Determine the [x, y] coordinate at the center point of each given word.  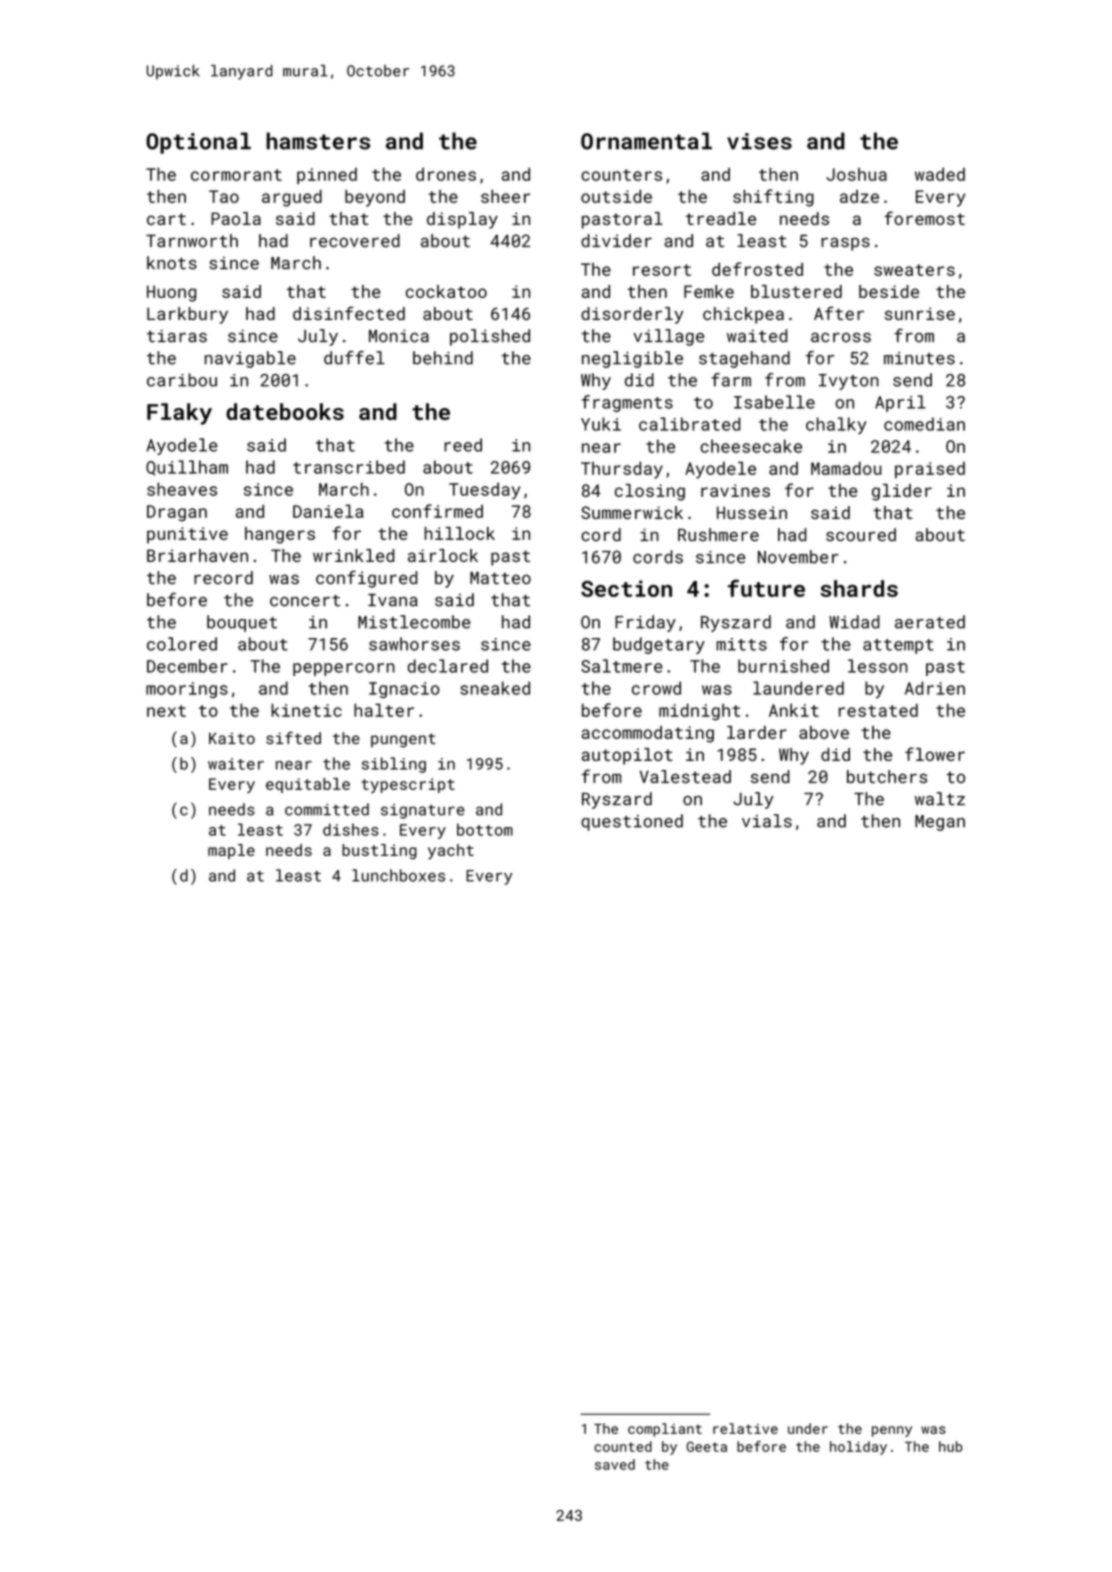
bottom [485, 829]
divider [616, 240]
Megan [940, 823]
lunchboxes [398, 875]
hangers [280, 535]
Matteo [500, 577]
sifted [293, 738]
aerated [930, 622]
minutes [919, 358]
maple [231, 851]
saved [615, 1464]
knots [172, 263]
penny [892, 1431]
